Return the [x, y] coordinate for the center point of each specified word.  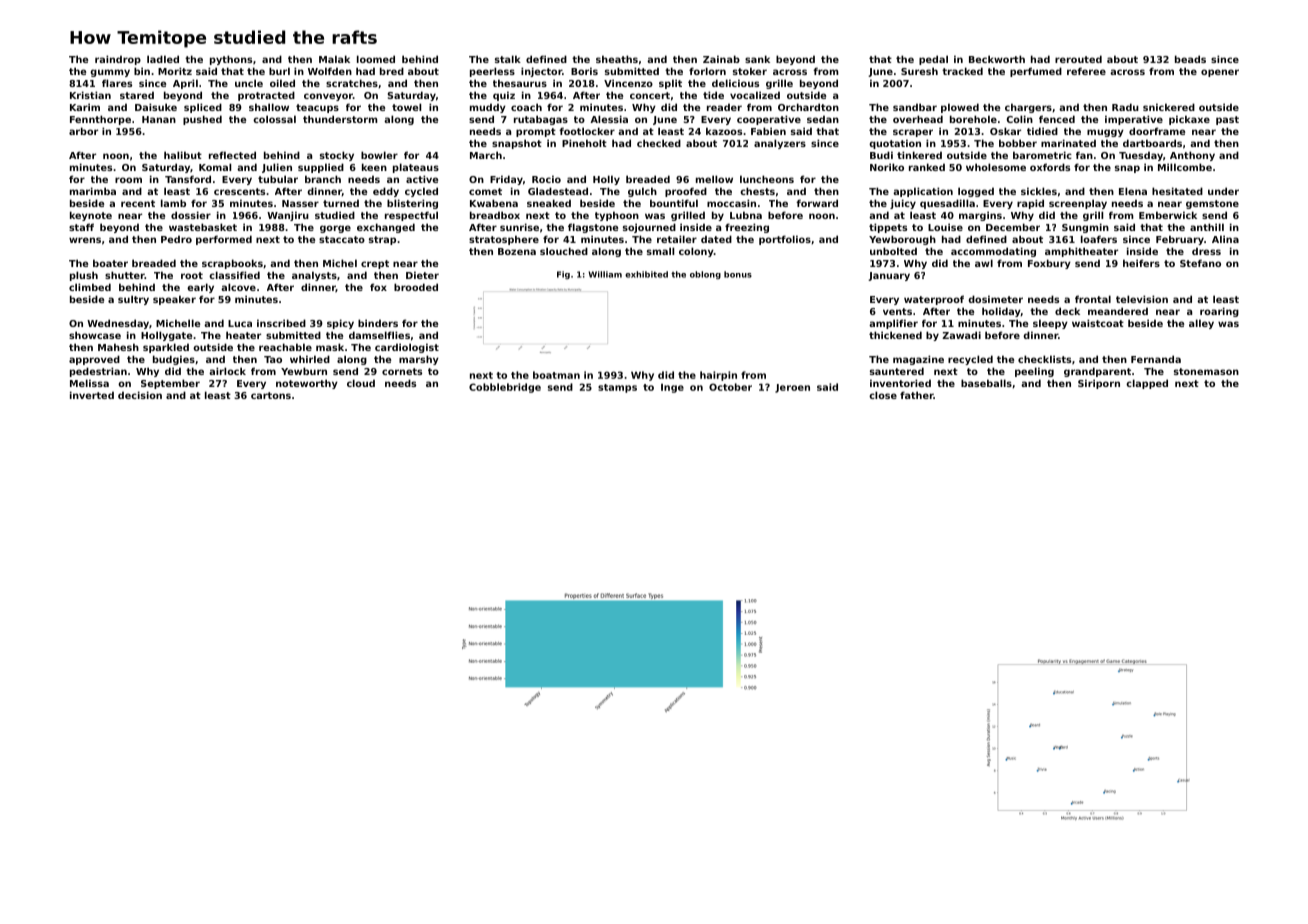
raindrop [118, 60]
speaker [174, 300]
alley [1201, 324]
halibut [183, 155]
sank [757, 59]
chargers [1028, 108]
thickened [895, 335]
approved [94, 360]
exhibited [646, 274]
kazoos [724, 131]
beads [1190, 59]
